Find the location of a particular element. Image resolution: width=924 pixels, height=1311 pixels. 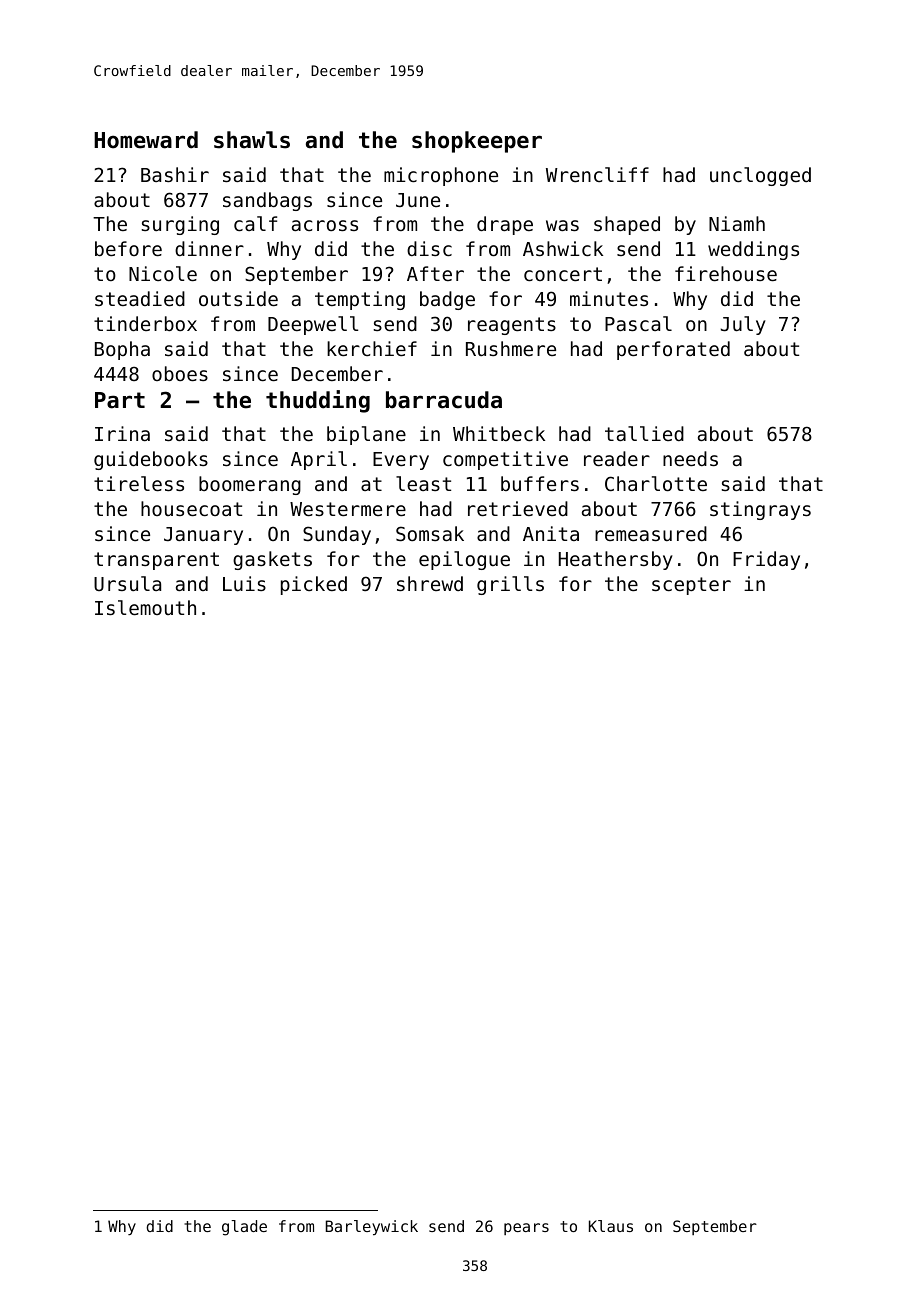

shopkeeper is located at coordinates (477, 142).
